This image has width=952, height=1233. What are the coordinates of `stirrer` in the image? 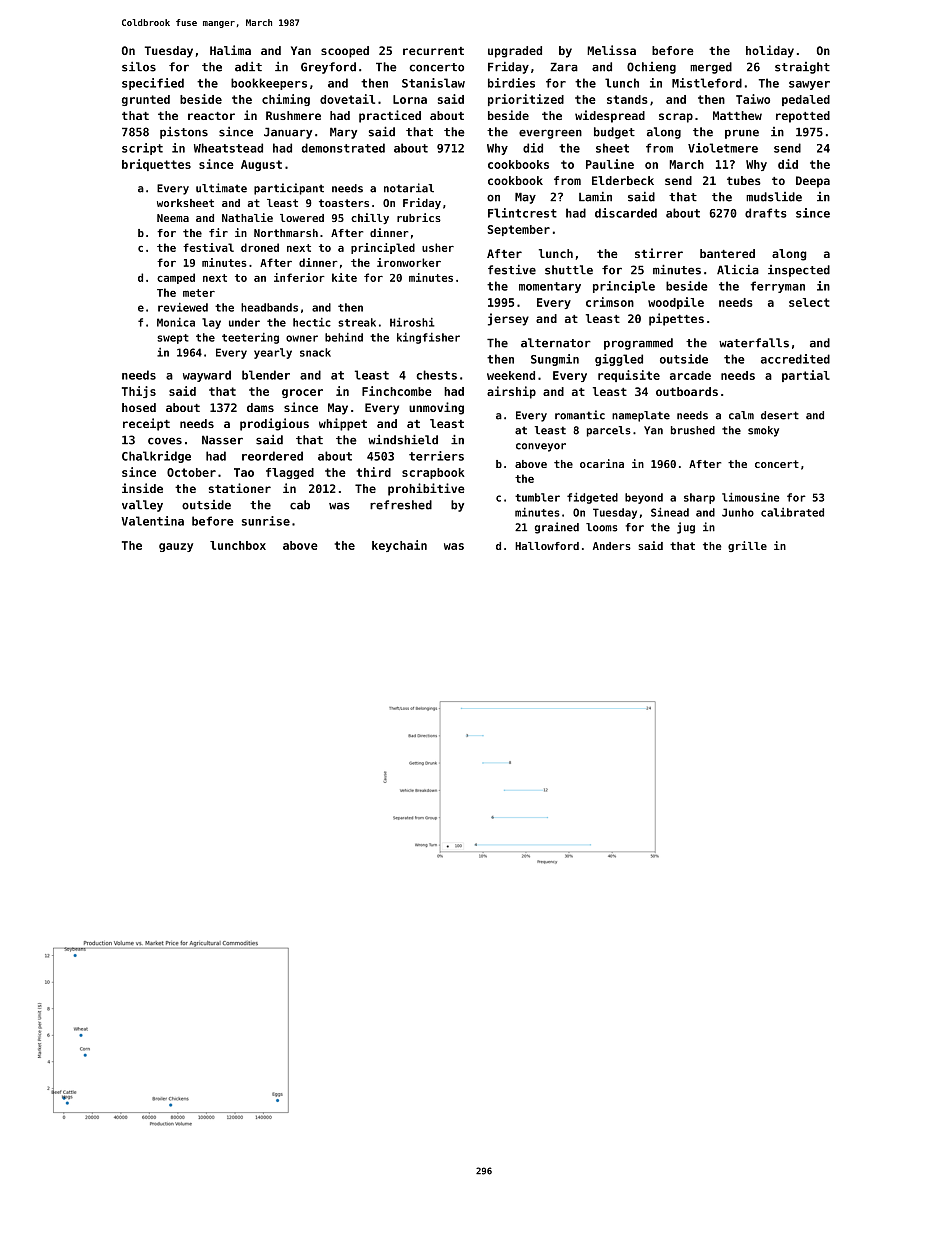 It's located at (659, 253).
